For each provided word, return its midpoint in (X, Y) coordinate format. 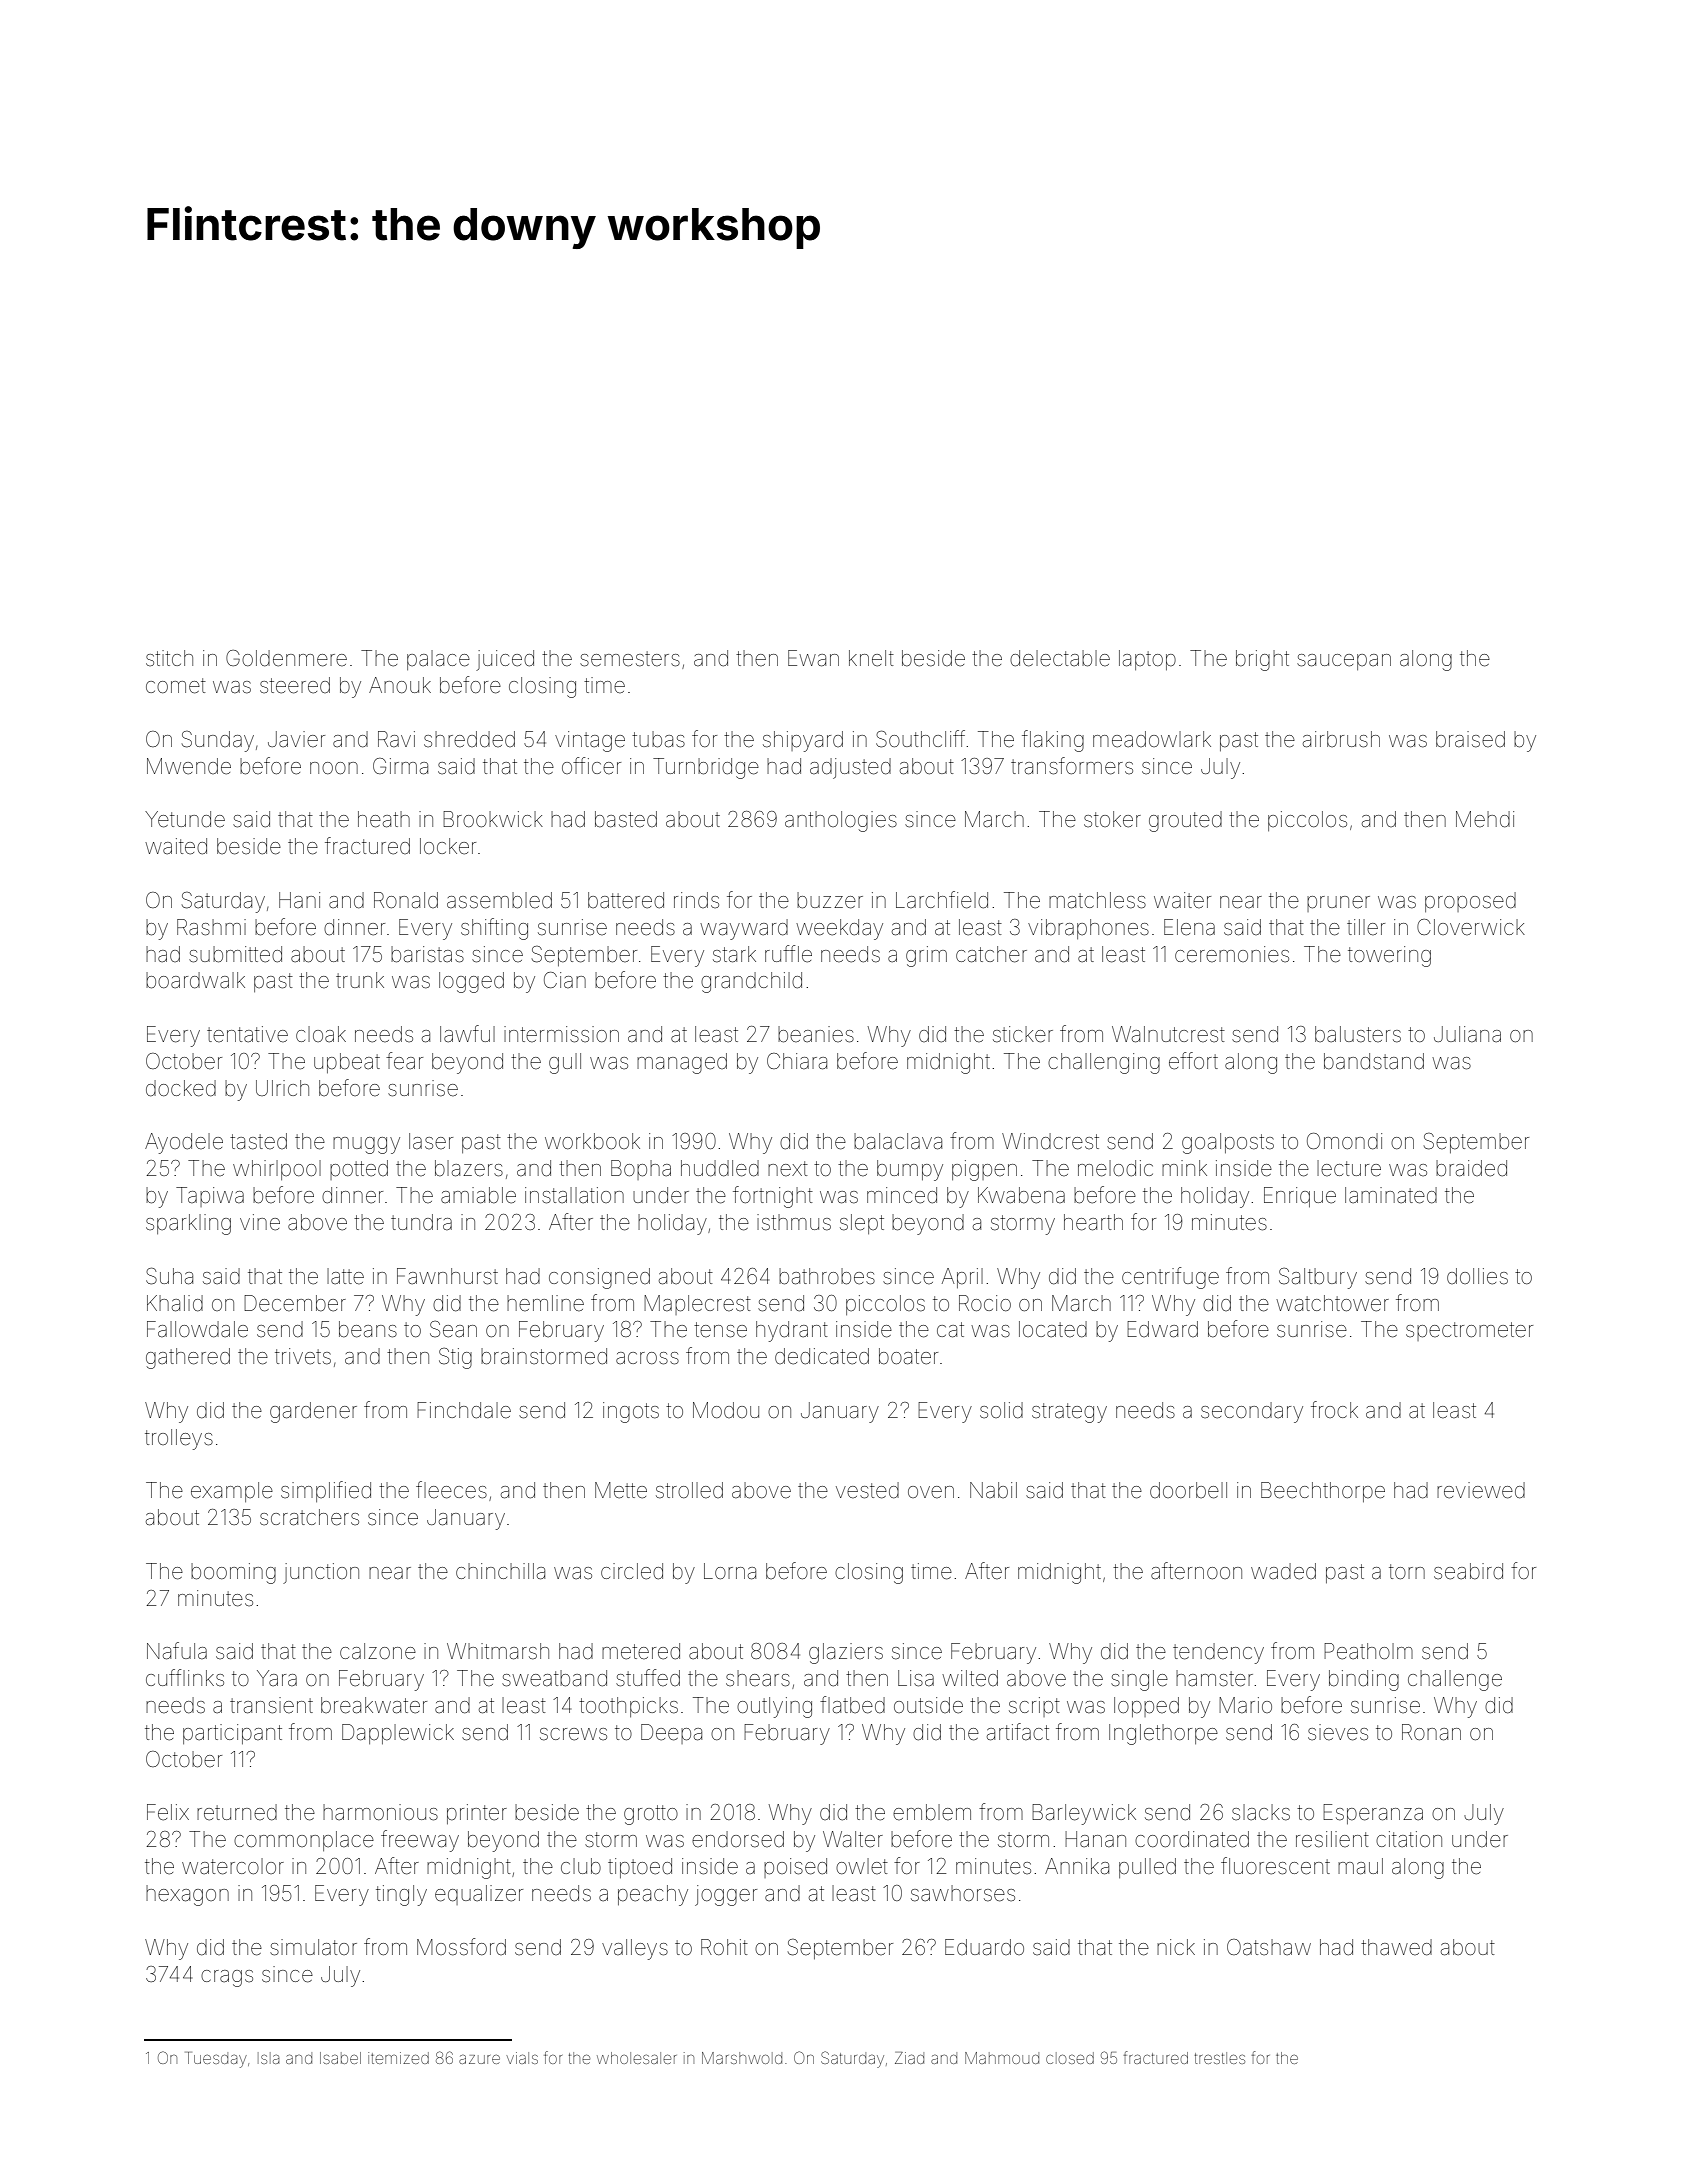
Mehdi (1485, 819)
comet (176, 686)
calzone (378, 1651)
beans (368, 1329)
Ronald (406, 900)
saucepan (1344, 662)
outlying (774, 1707)
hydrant (792, 1331)
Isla (270, 2058)
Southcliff (920, 739)
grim (926, 956)
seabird (1468, 1571)
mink (1184, 1168)
